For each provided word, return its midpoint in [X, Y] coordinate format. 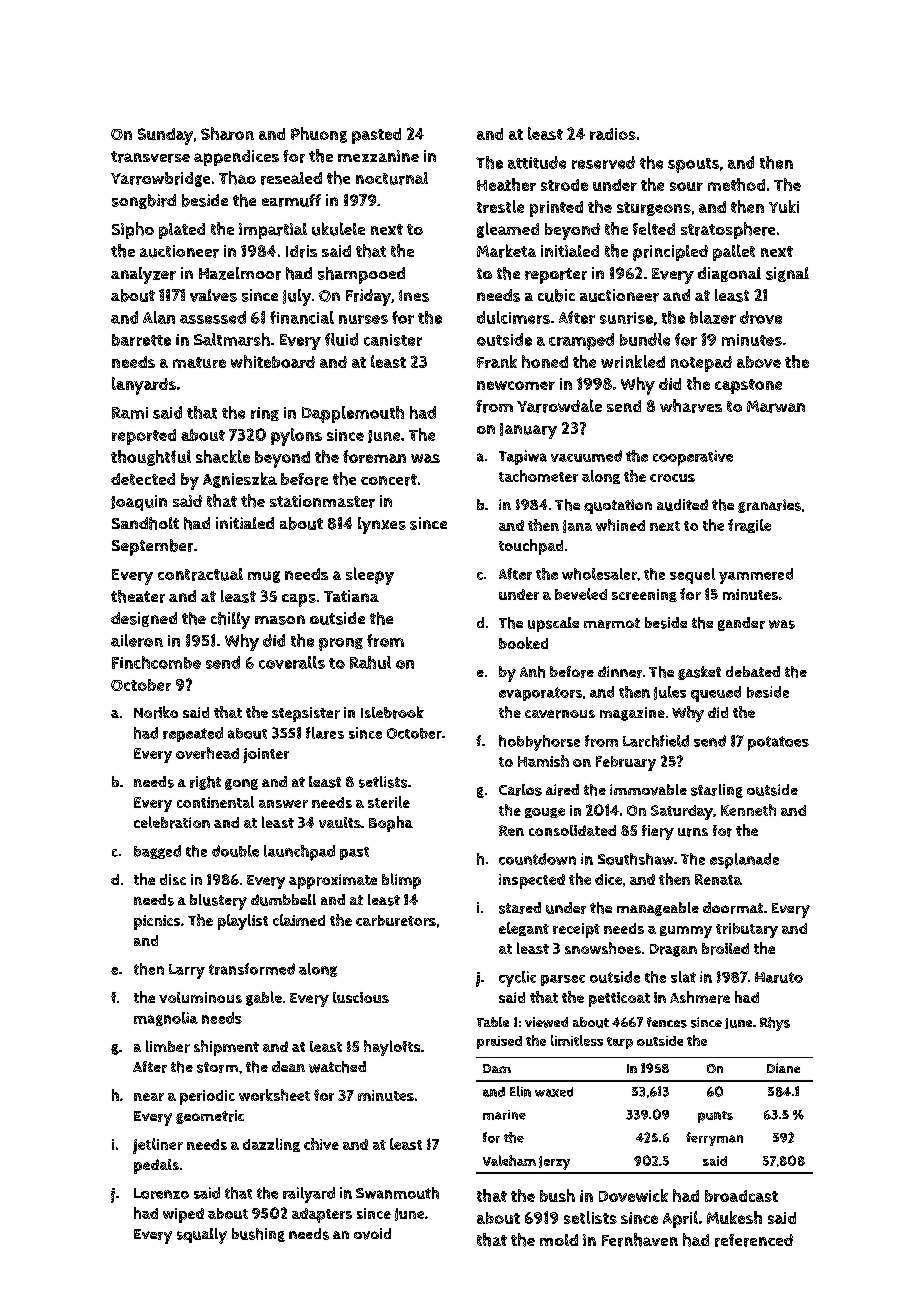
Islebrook [392, 712]
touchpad [531, 547]
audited [682, 505]
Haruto [779, 977]
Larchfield [656, 741]
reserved [603, 162]
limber [168, 1046]
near [149, 1097]
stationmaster [322, 501]
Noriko [156, 712]
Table [493, 1022]
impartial [273, 231]
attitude [537, 162]
